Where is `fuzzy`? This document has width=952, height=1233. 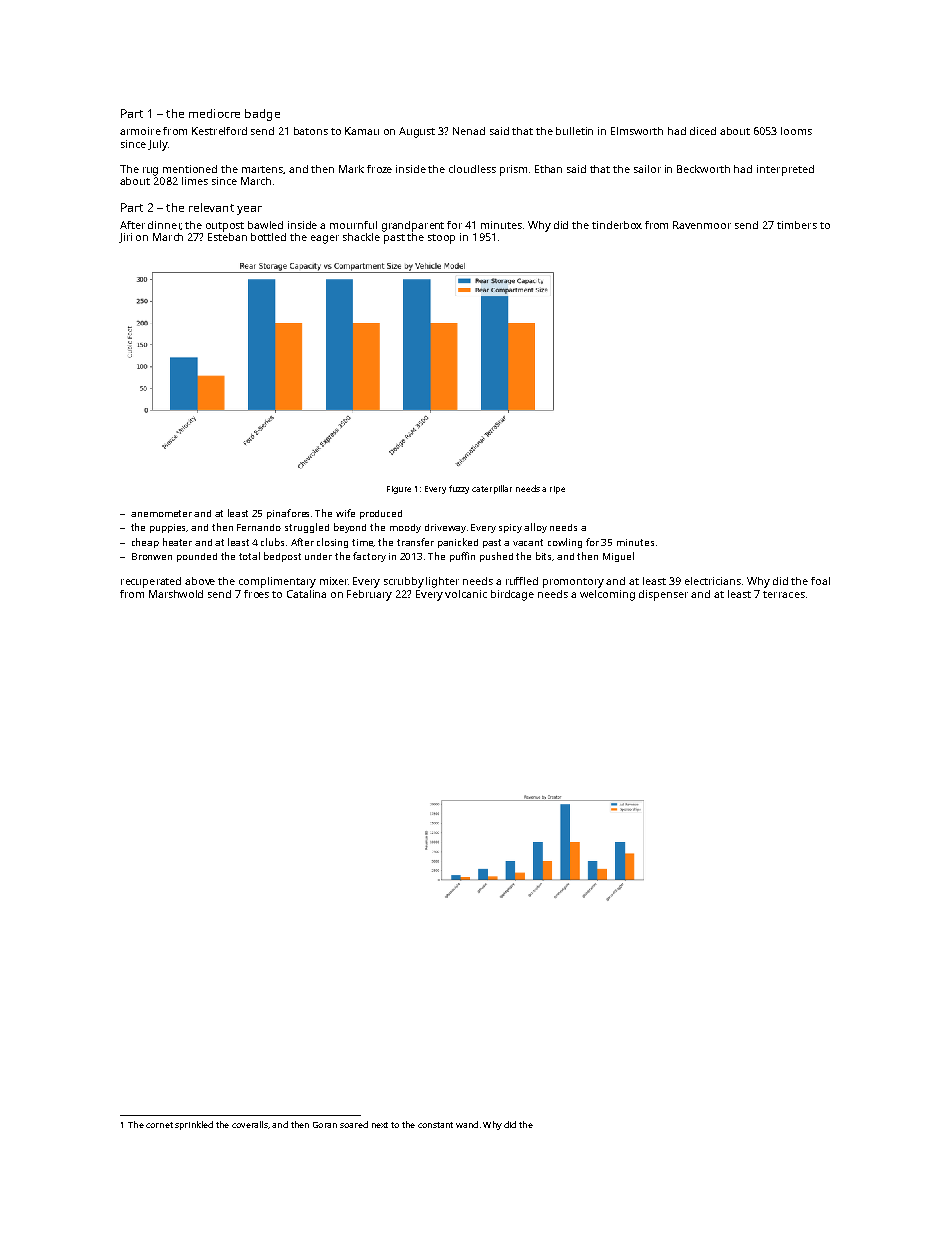
fuzzy is located at coordinates (459, 489).
